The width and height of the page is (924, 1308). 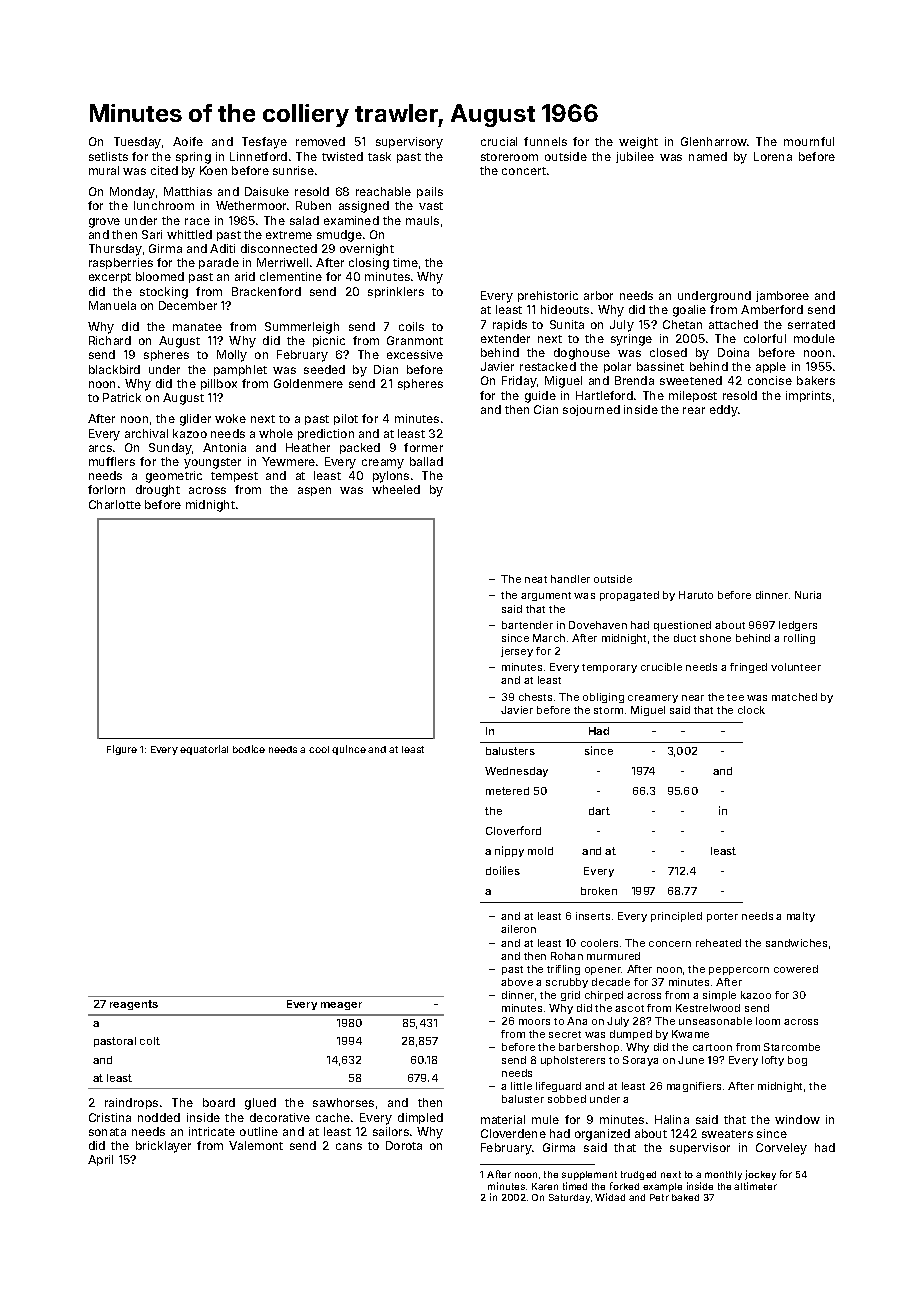 What do you see at coordinates (808, 595) in the page?
I see `Nuria` at bounding box center [808, 595].
